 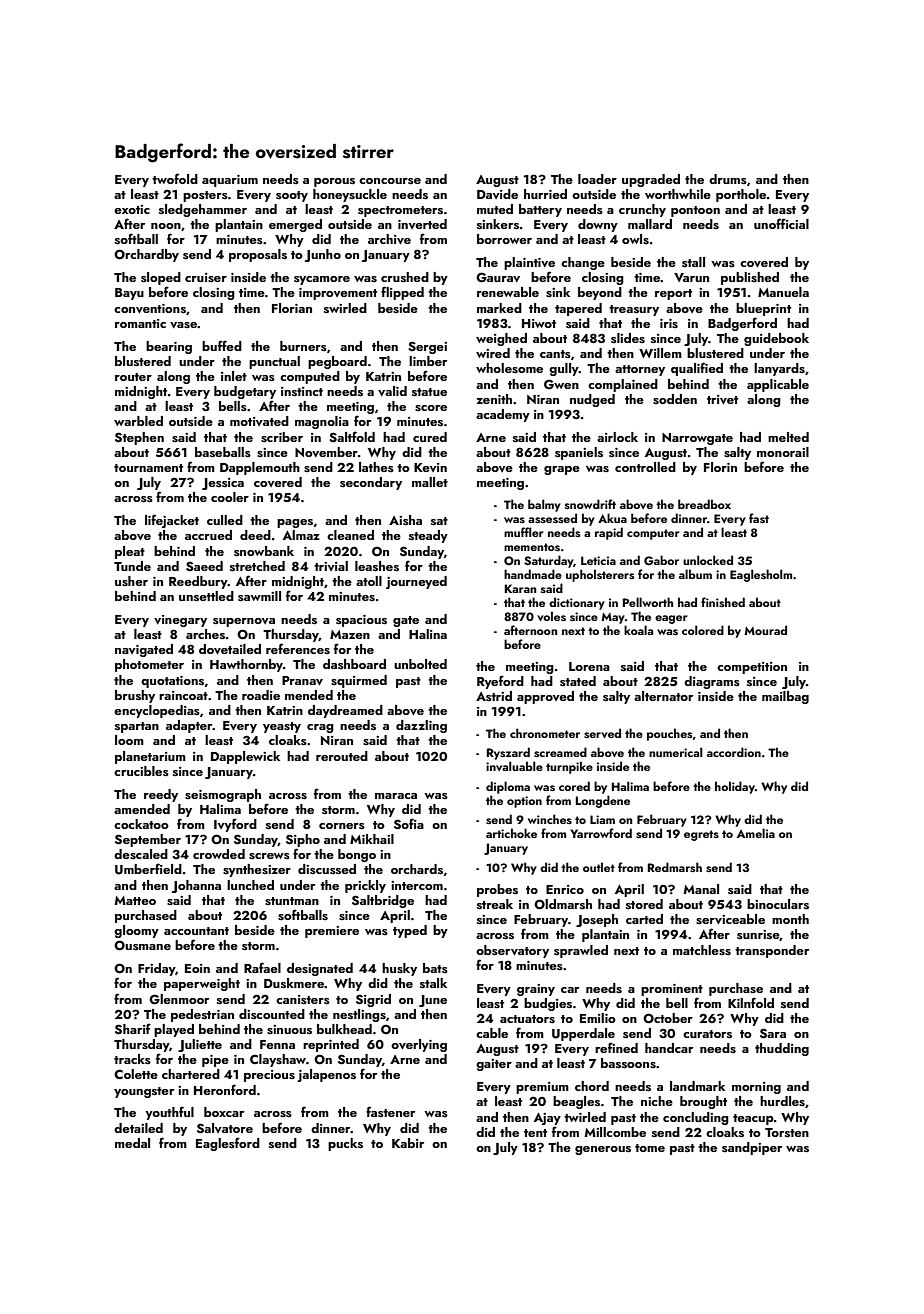 What do you see at coordinates (728, 179) in the image?
I see `drums` at bounding box center [728, 179].
